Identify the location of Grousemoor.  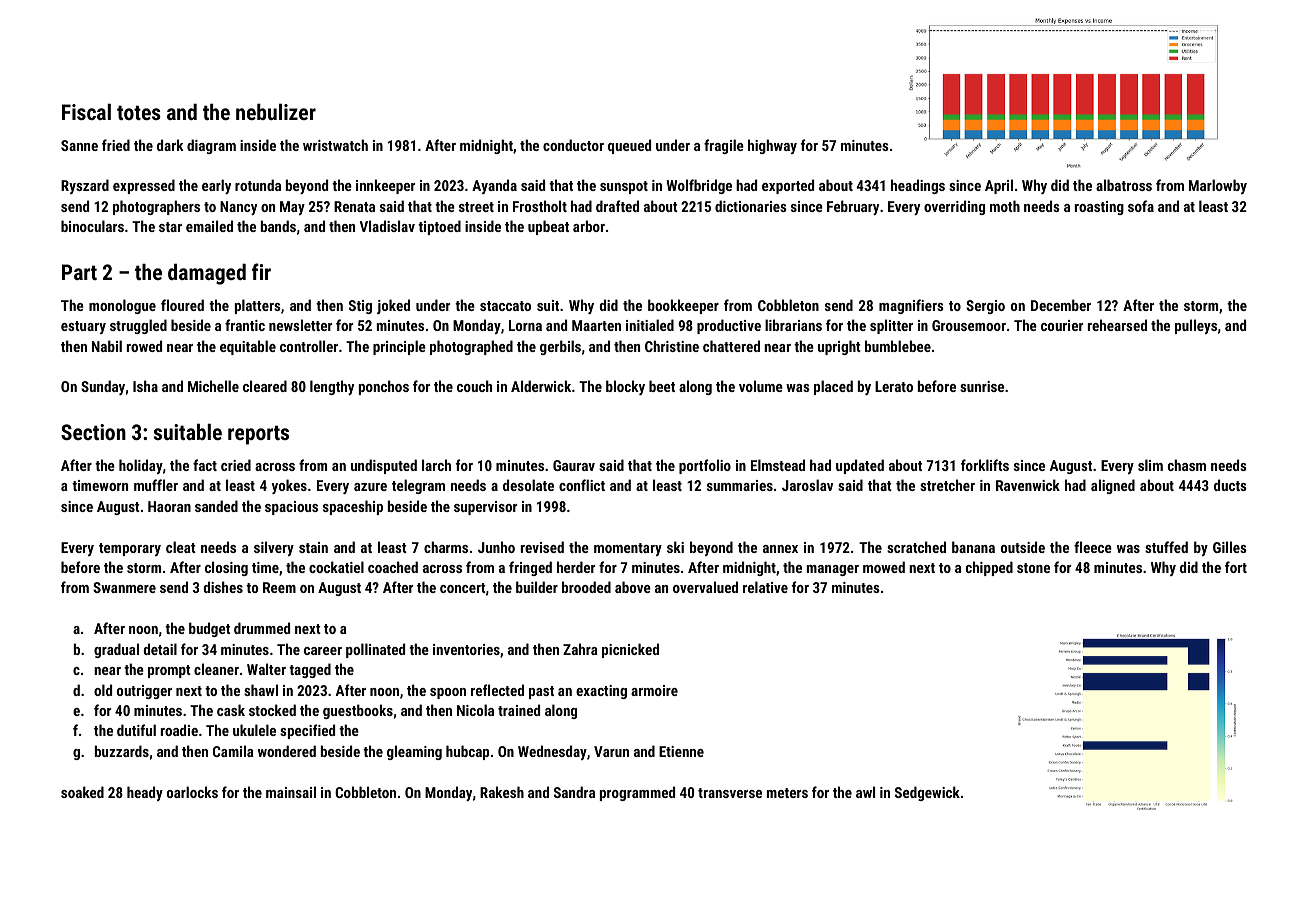
(969, 325).
